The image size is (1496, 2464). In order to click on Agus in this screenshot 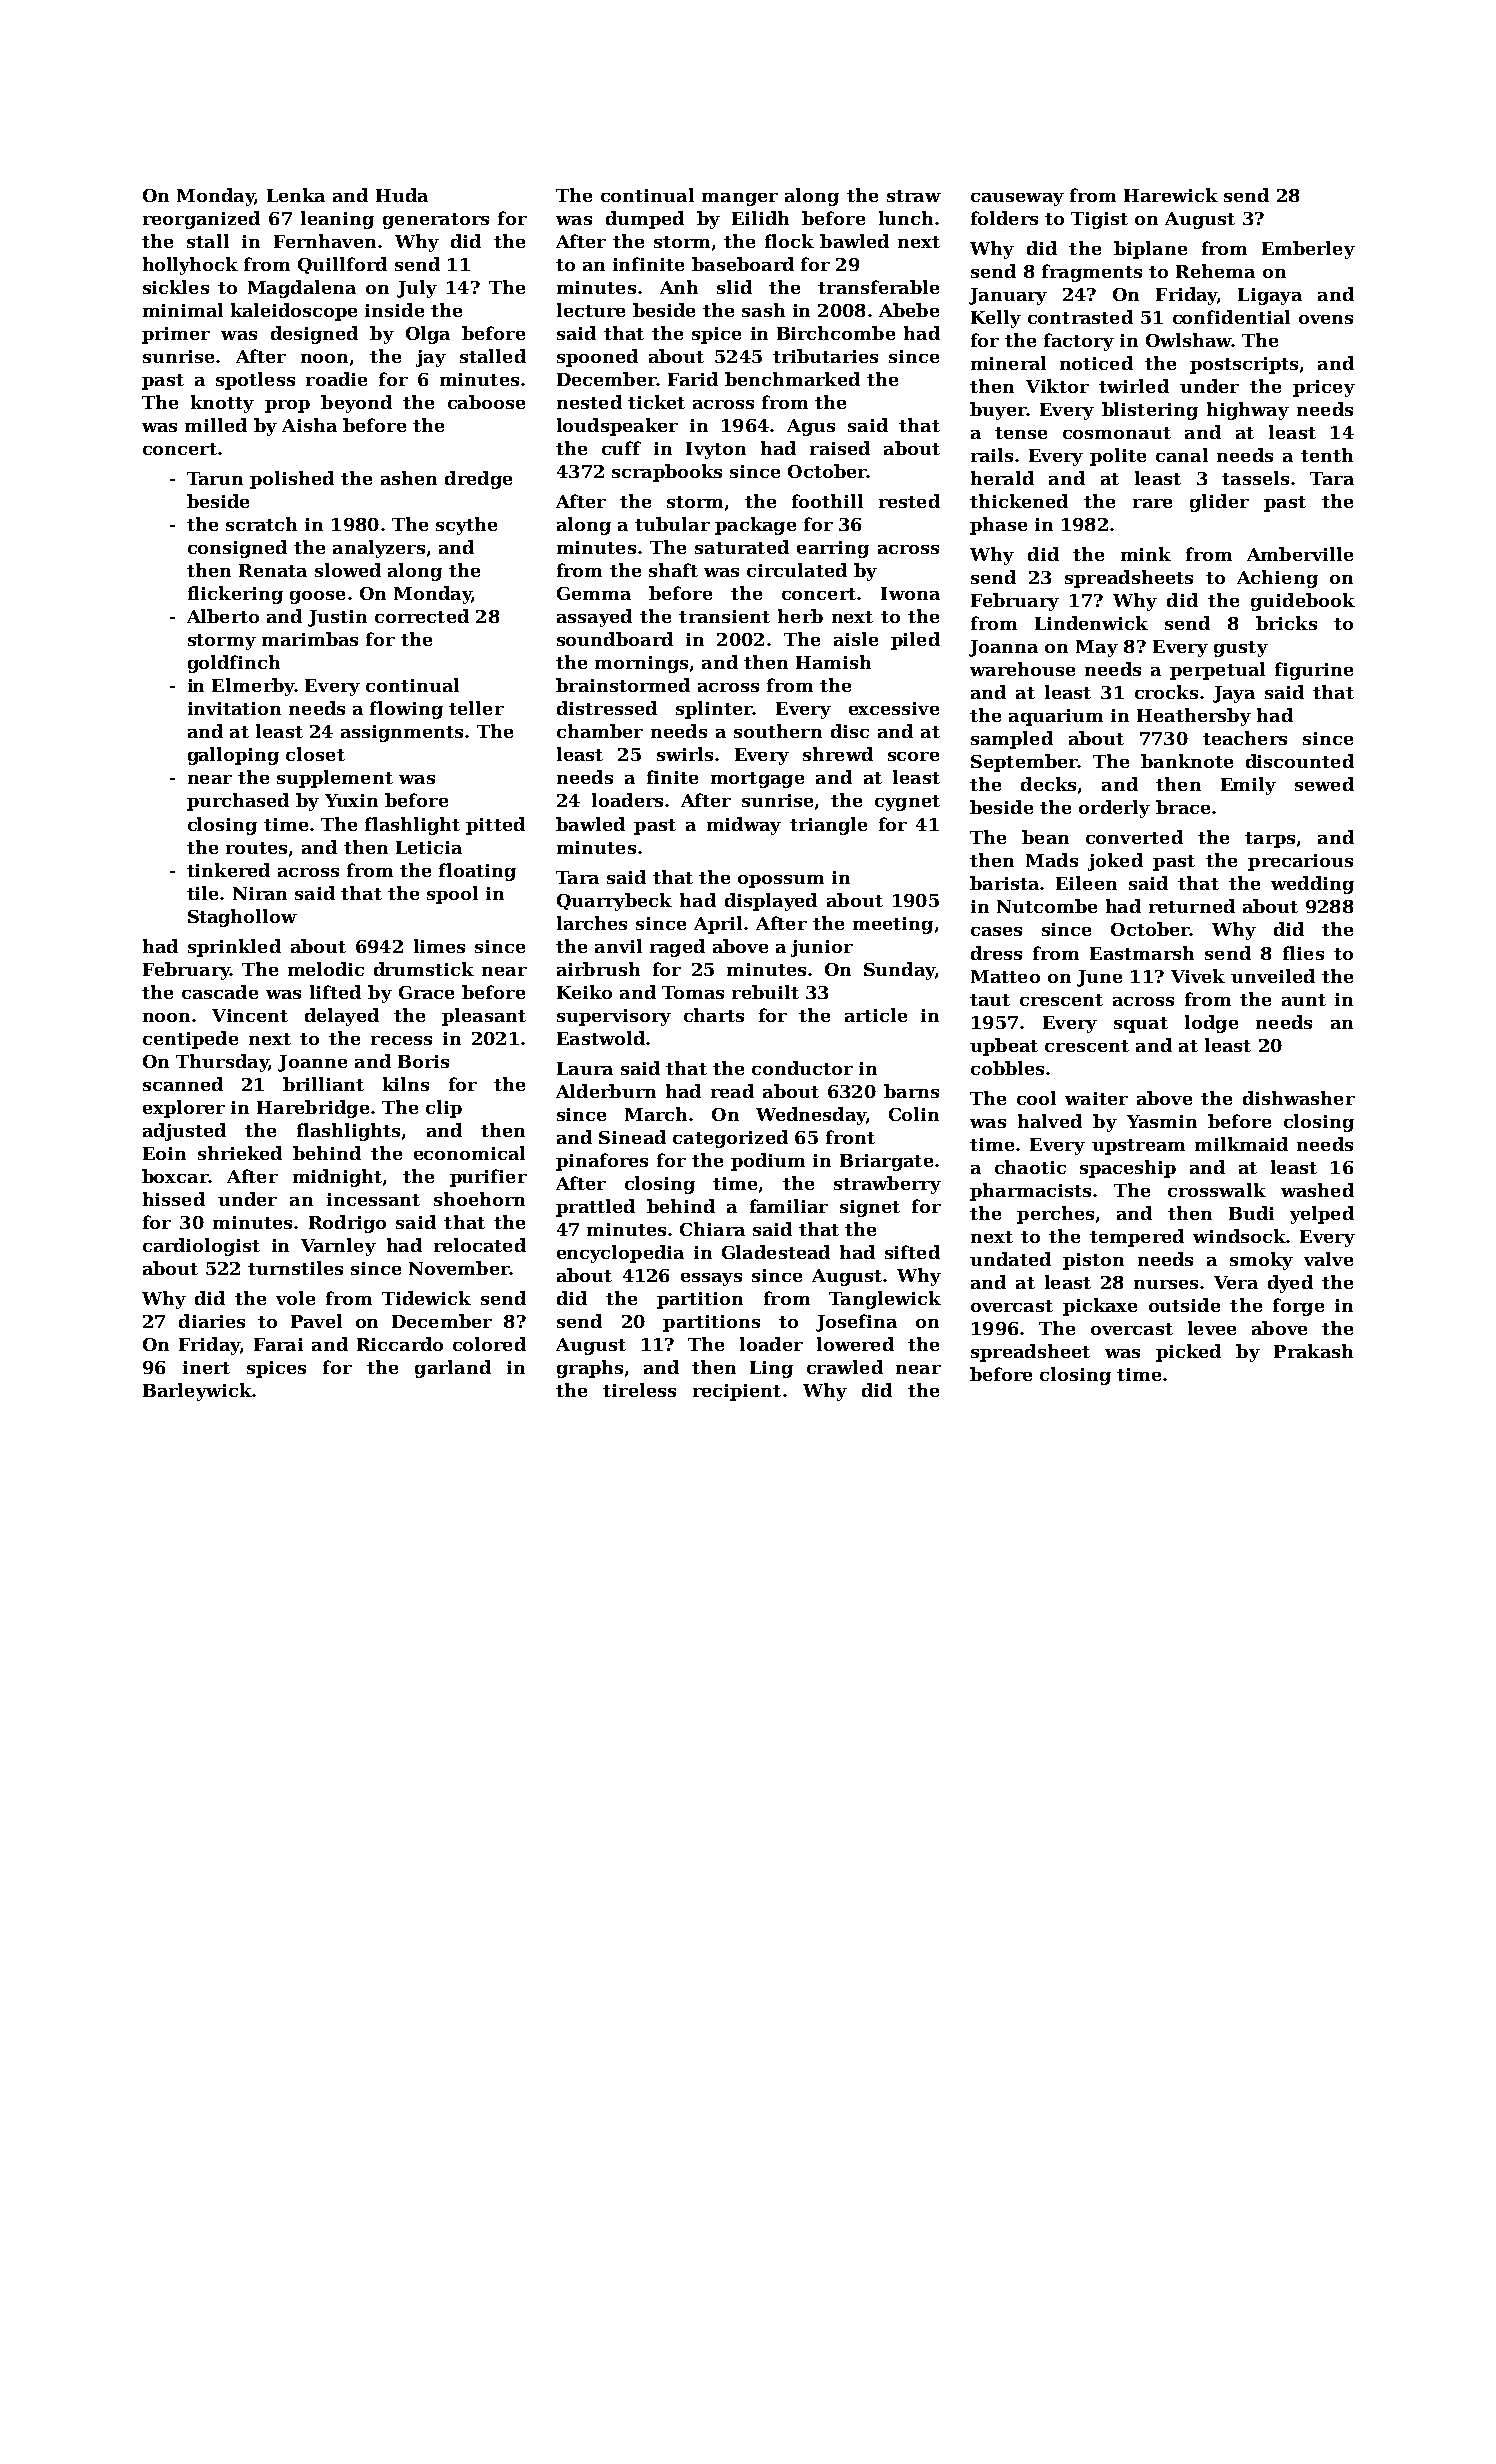, I will do `click(811, 427)`.
